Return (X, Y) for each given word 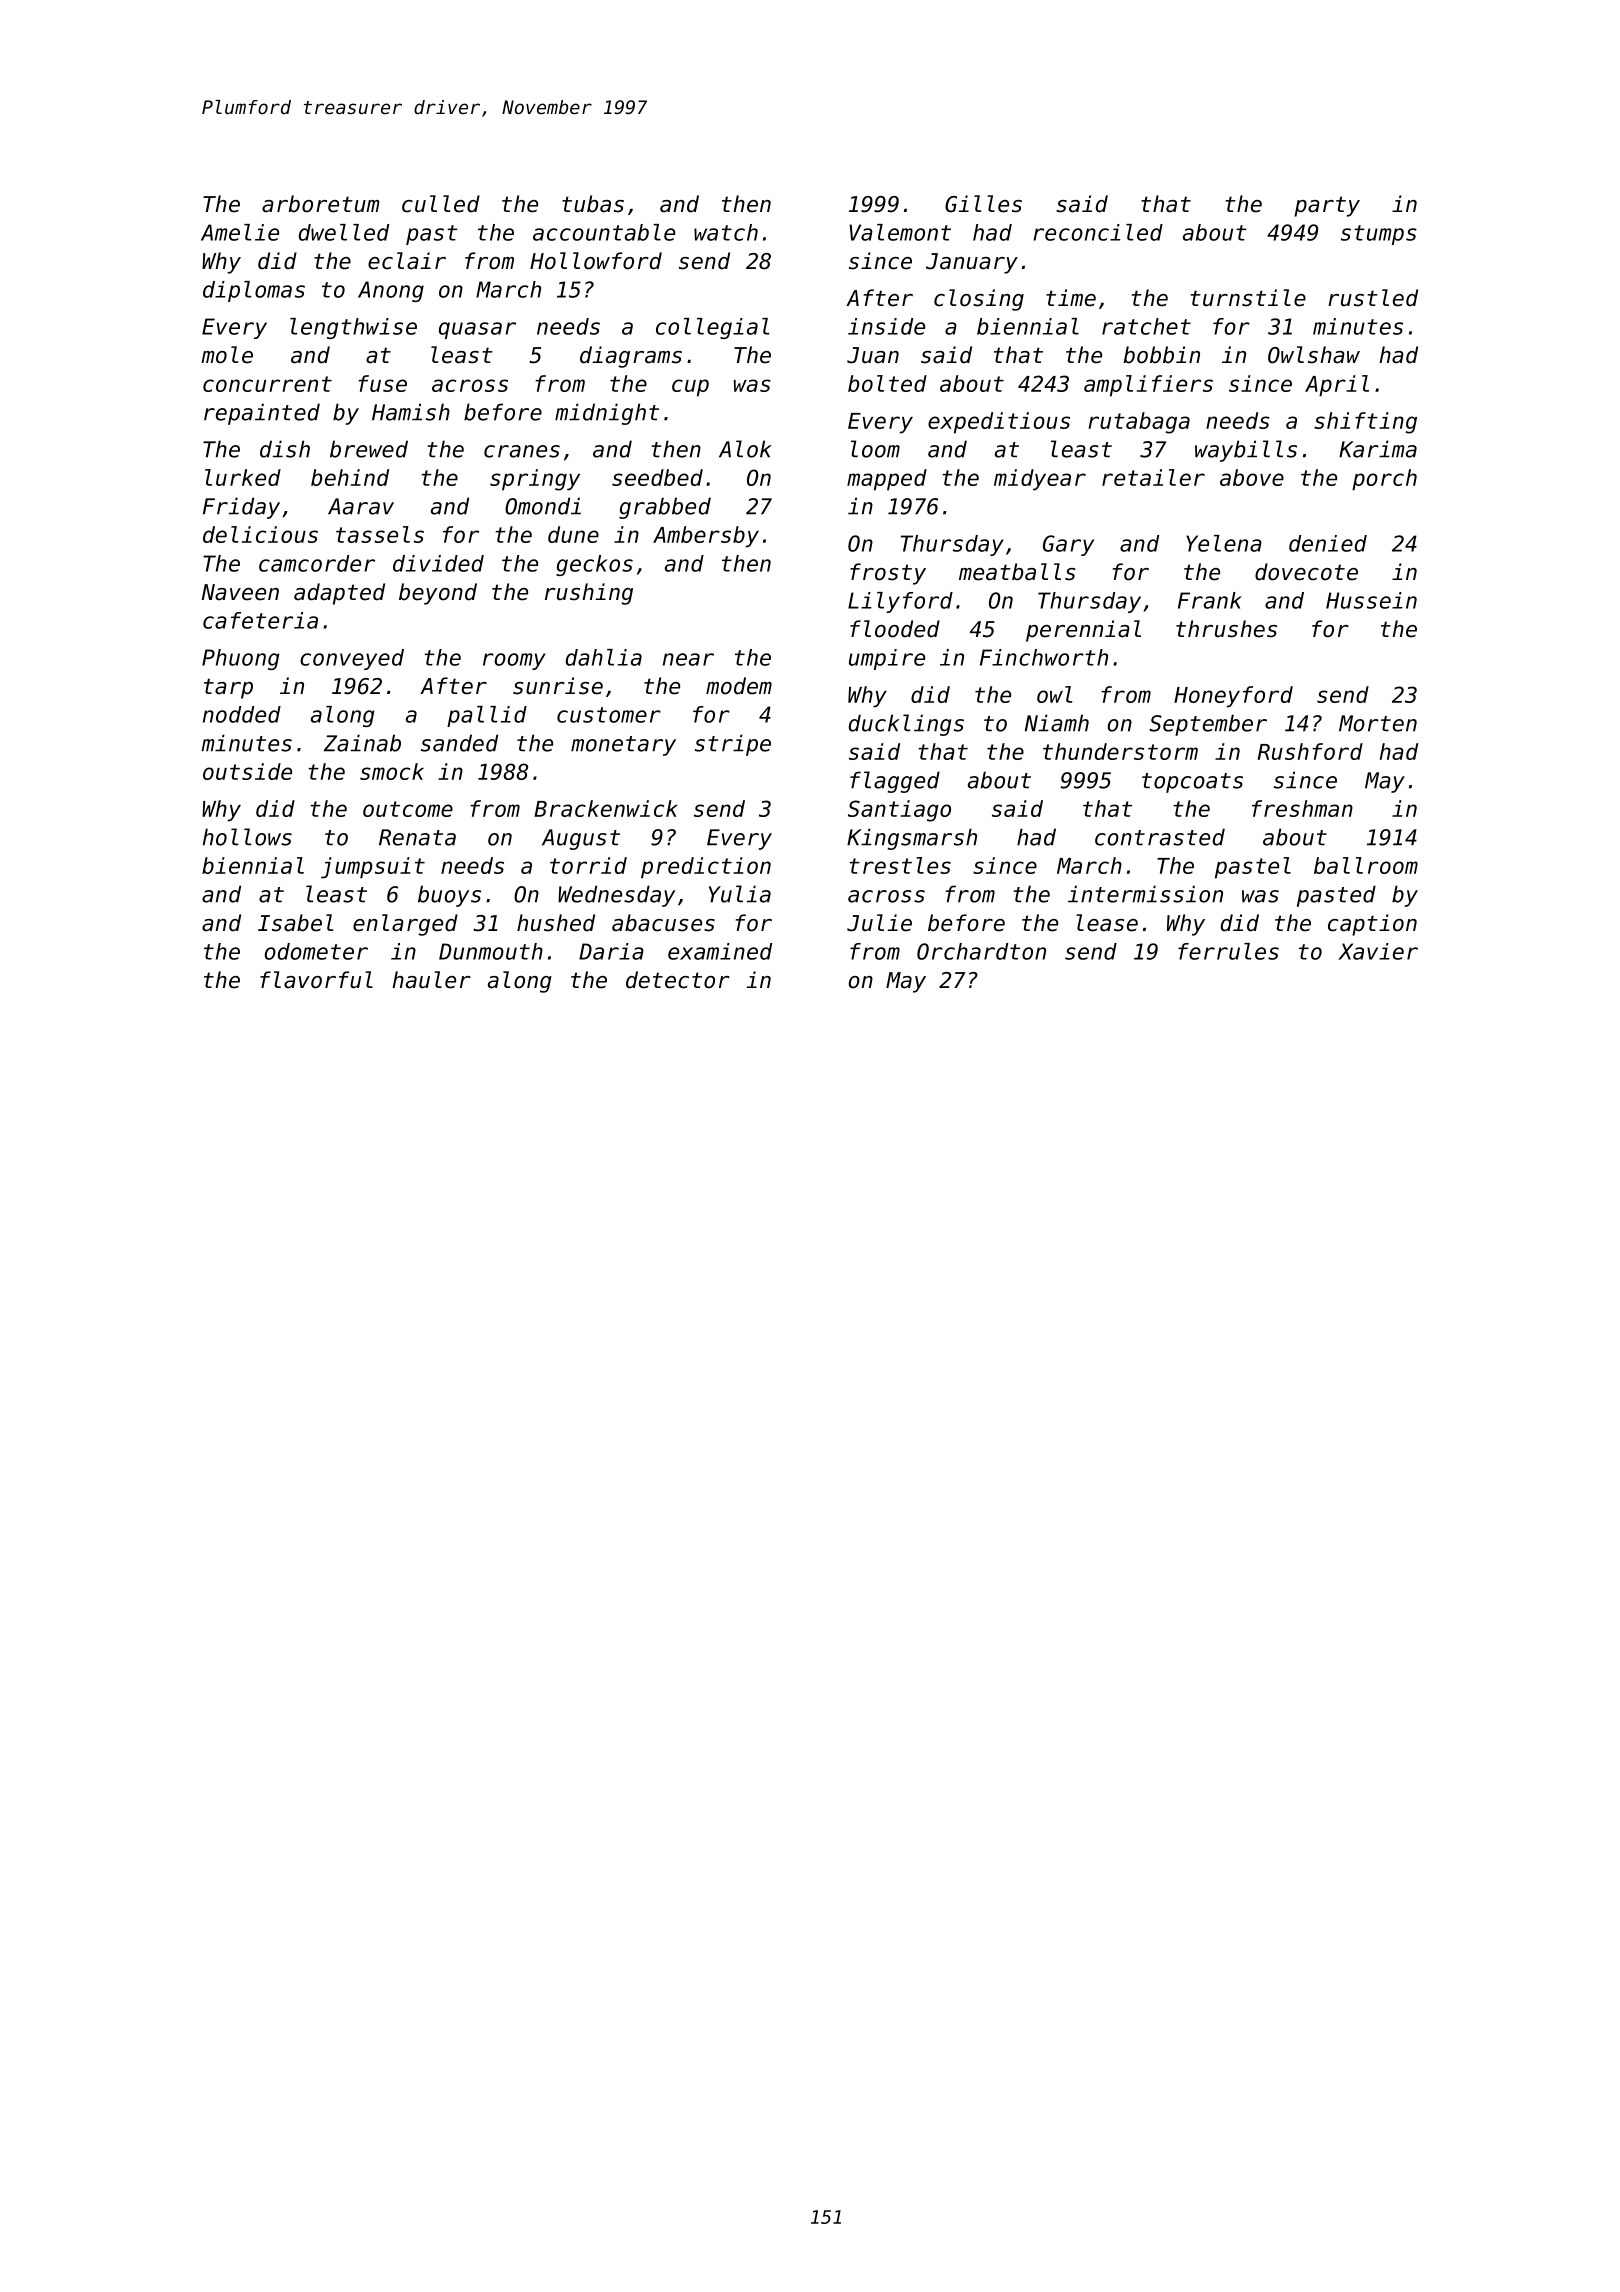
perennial (1083, 631)
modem (739, 686)
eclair (407, 261)
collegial (713, 328)
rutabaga (1139, 423)
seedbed (657, 477)
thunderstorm (1120, 751)
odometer (316, 951)
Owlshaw (1314, 355)
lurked (243, 477)
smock (392, 771)
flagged (895, 782)
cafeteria (260, 620)
